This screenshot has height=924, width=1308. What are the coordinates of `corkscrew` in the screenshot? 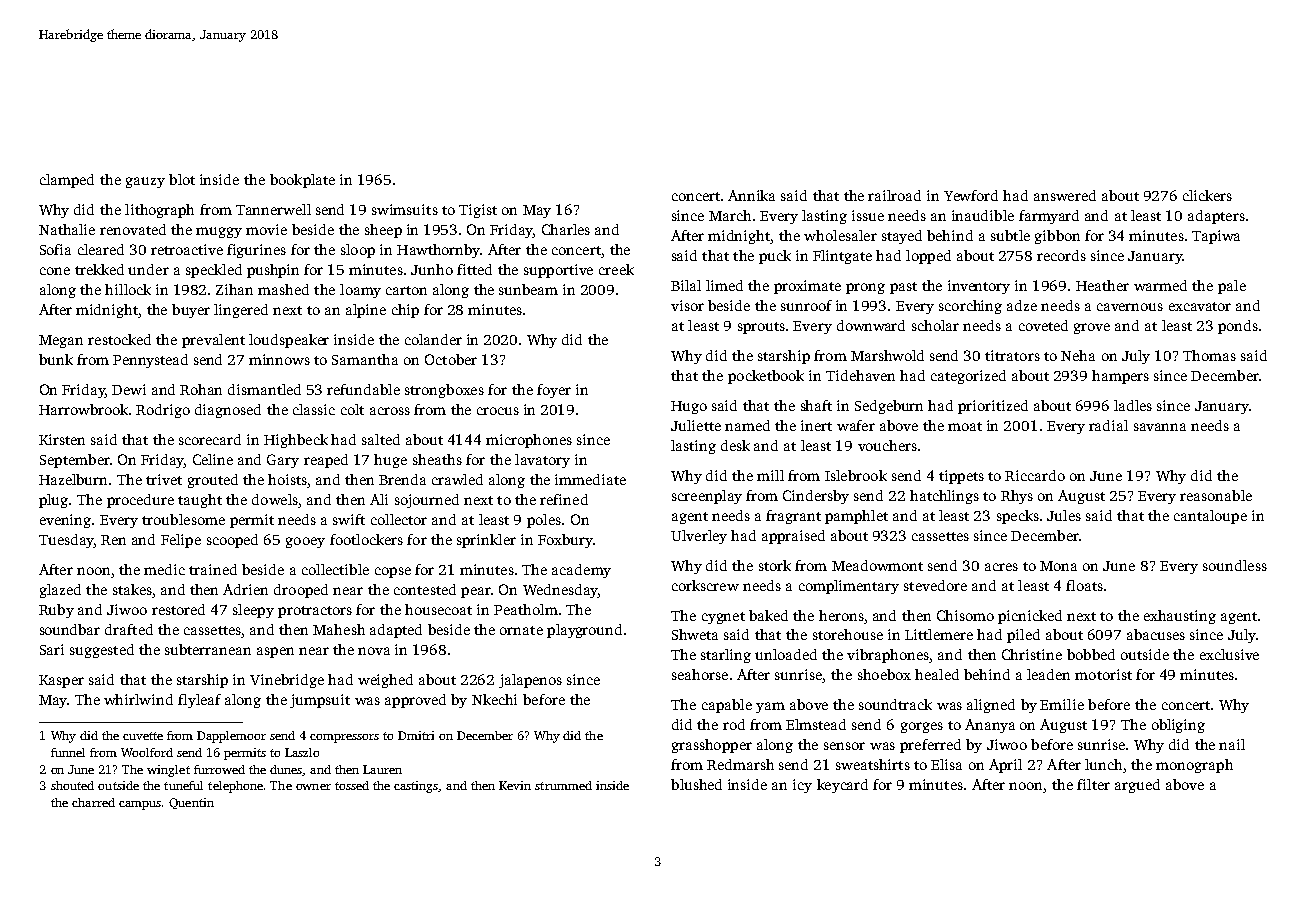 It's located at (705, 585).
